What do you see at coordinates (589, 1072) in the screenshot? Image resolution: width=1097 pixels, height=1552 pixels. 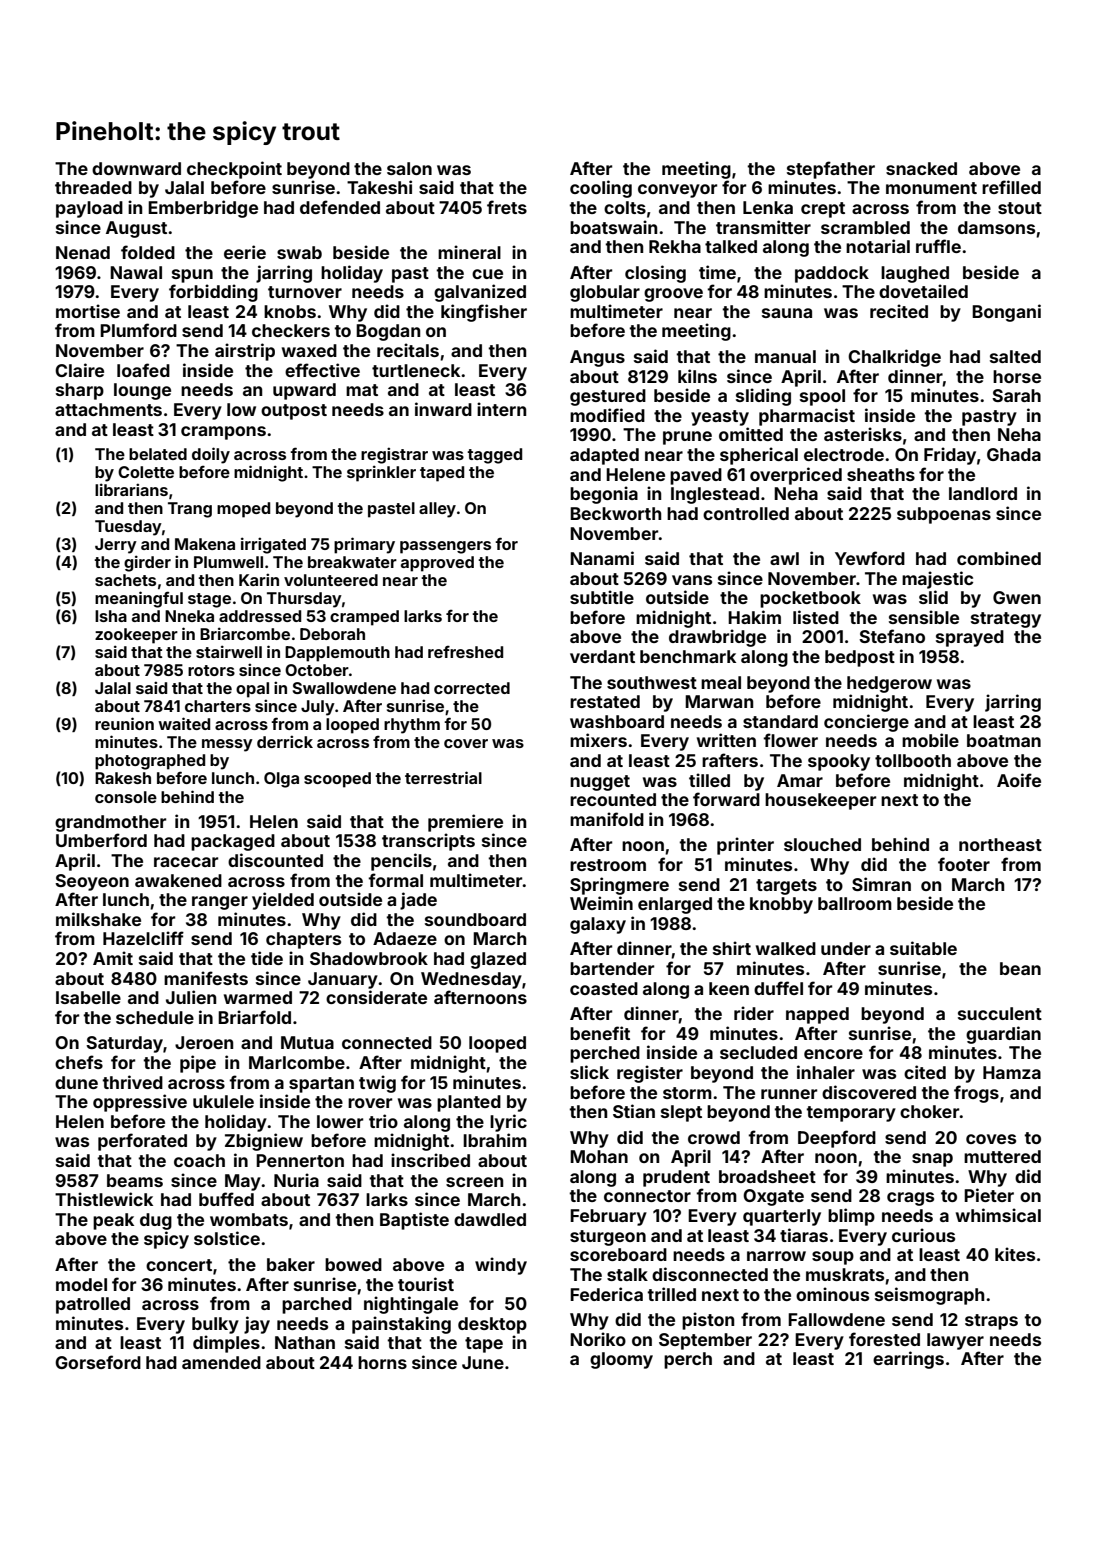 I see `slick` at bounding box center [589, 1072].
